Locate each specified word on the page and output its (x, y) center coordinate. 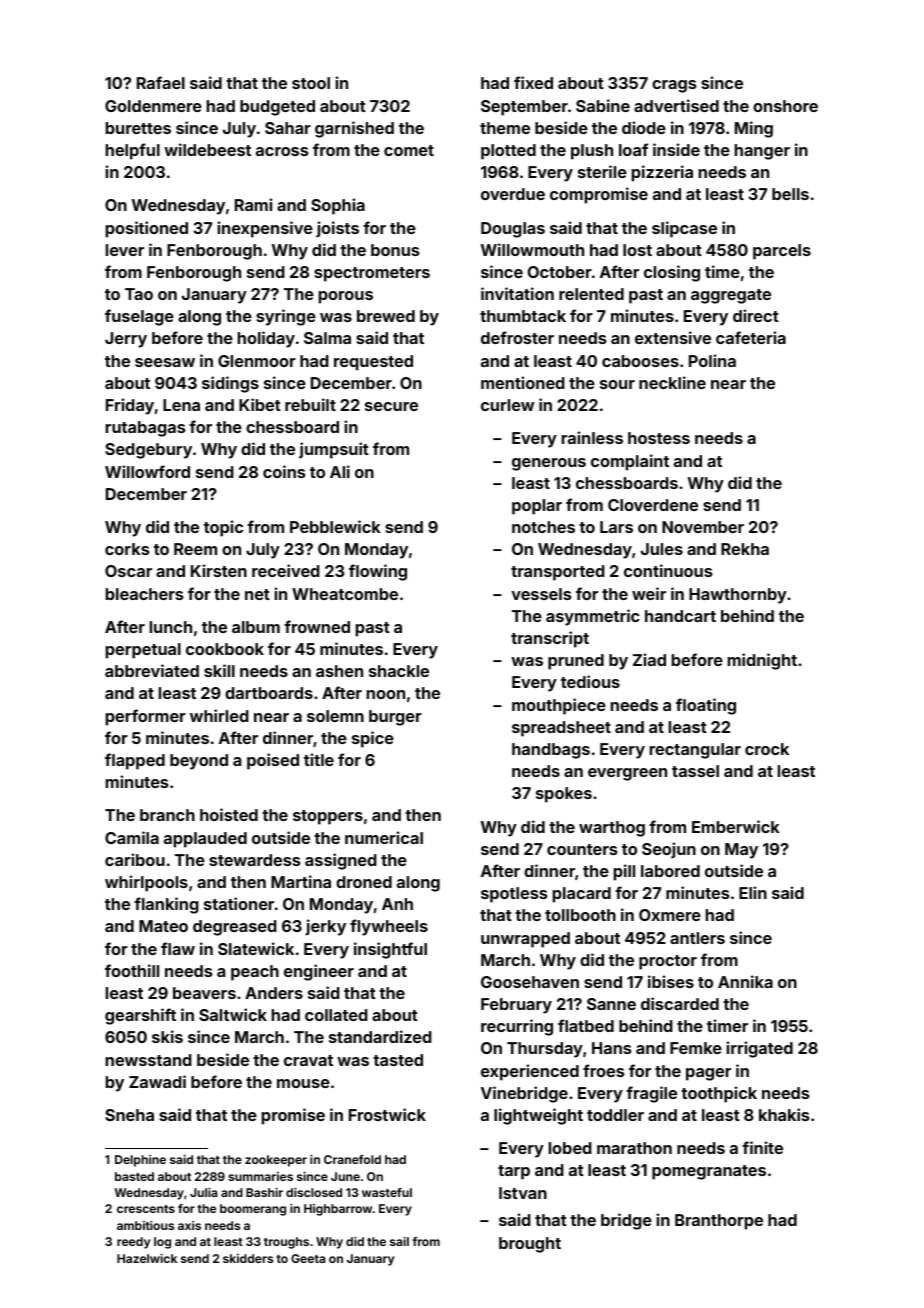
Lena (181, 405)
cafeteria (751, 337)
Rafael (161, 82)
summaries (260, 1176)
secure (391, 406)
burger (395, 718)
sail (399, 1241)
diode (644, 127)
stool (311, 83)
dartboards (269, 693)
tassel (695, 771)
